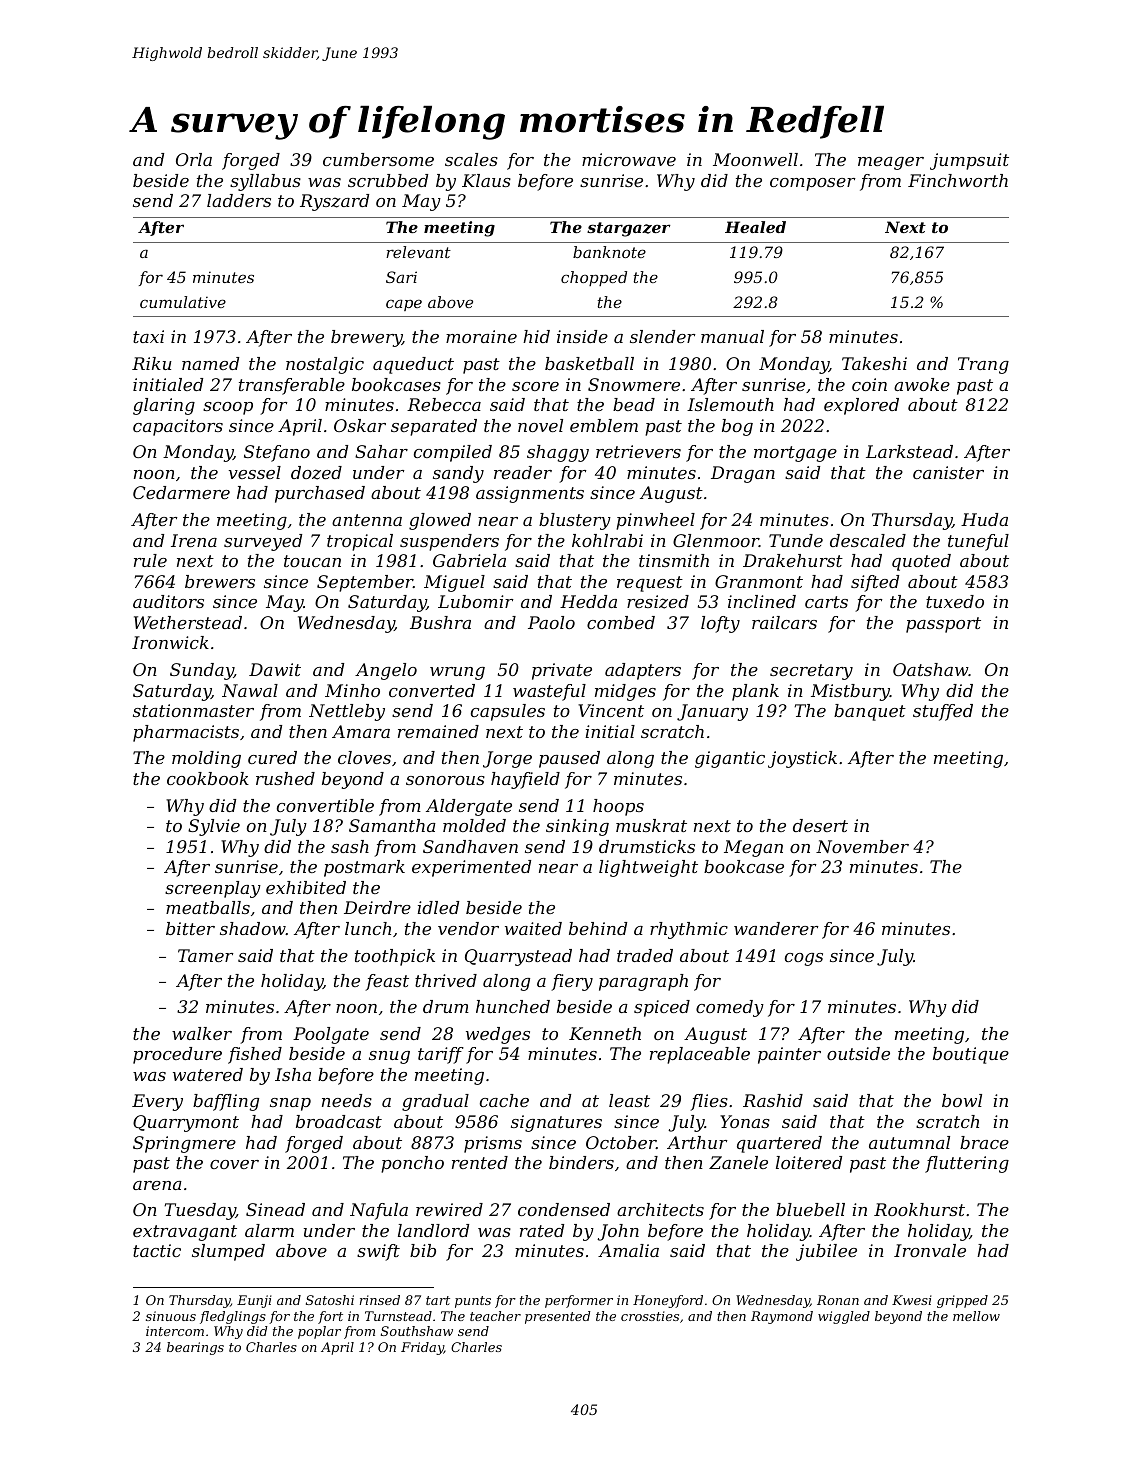 Image resolution: width=1142 pixels, height=1478 pixels. What do you see at coordinates (984, 1142) in the screenshot?
I see `brace` at bounding box center [984, 1142].
